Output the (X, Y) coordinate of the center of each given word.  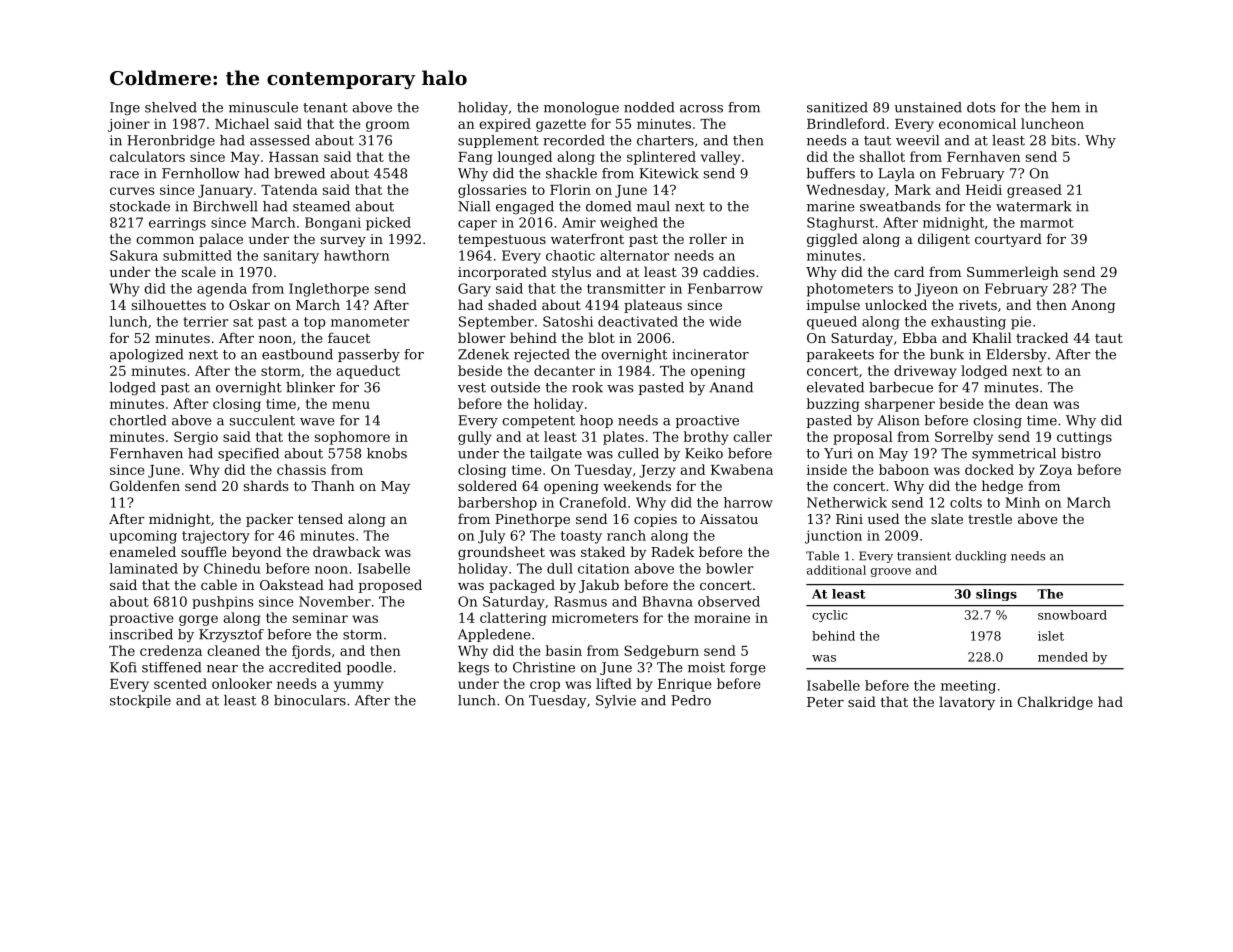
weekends (637, 485)
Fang (475, 158)
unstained (928, 107)
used (883, 518)
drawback (346, 551)
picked (388, 224)
